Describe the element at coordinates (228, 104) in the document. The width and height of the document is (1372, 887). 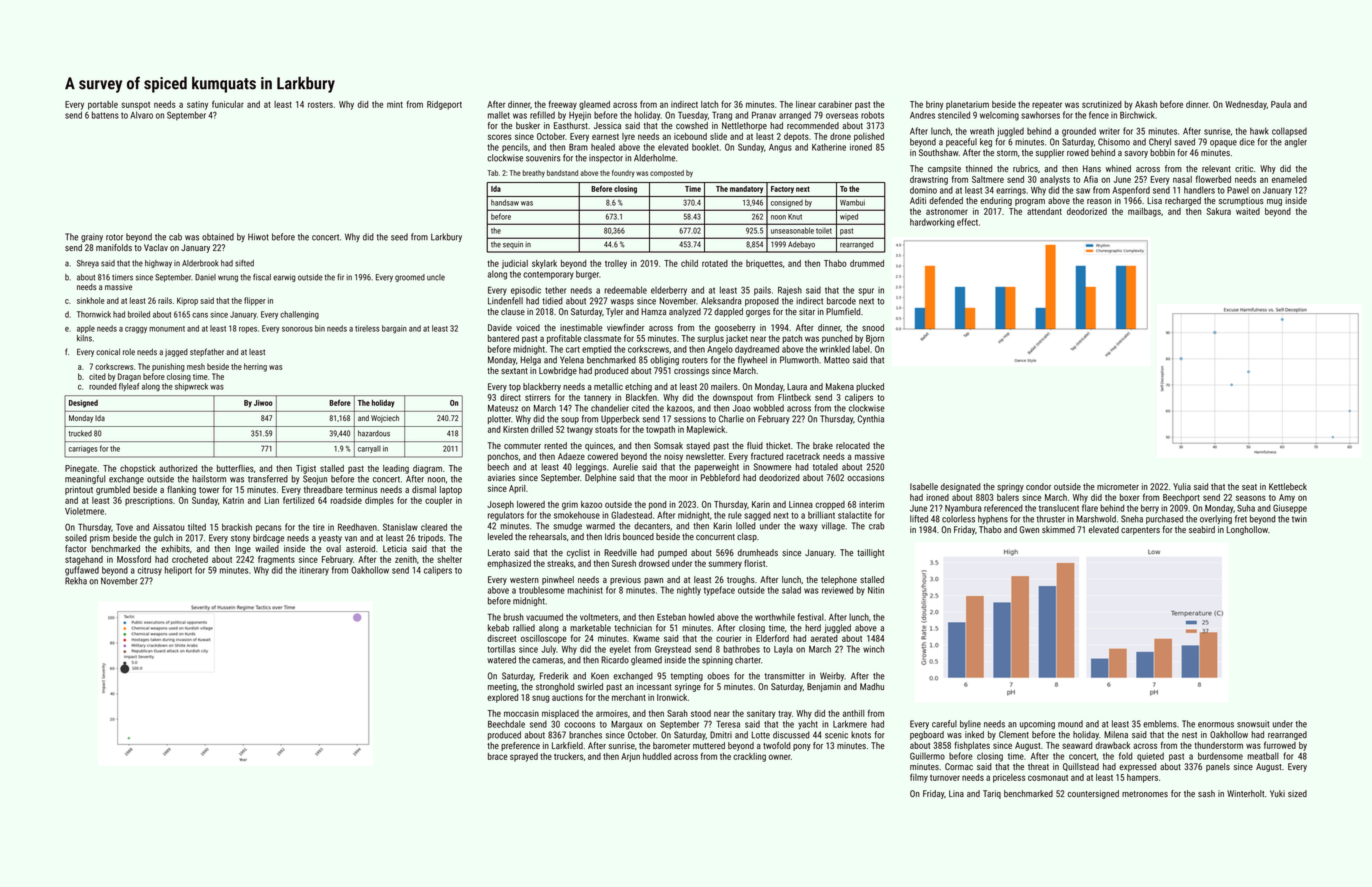
I see `funicular` at that location.
